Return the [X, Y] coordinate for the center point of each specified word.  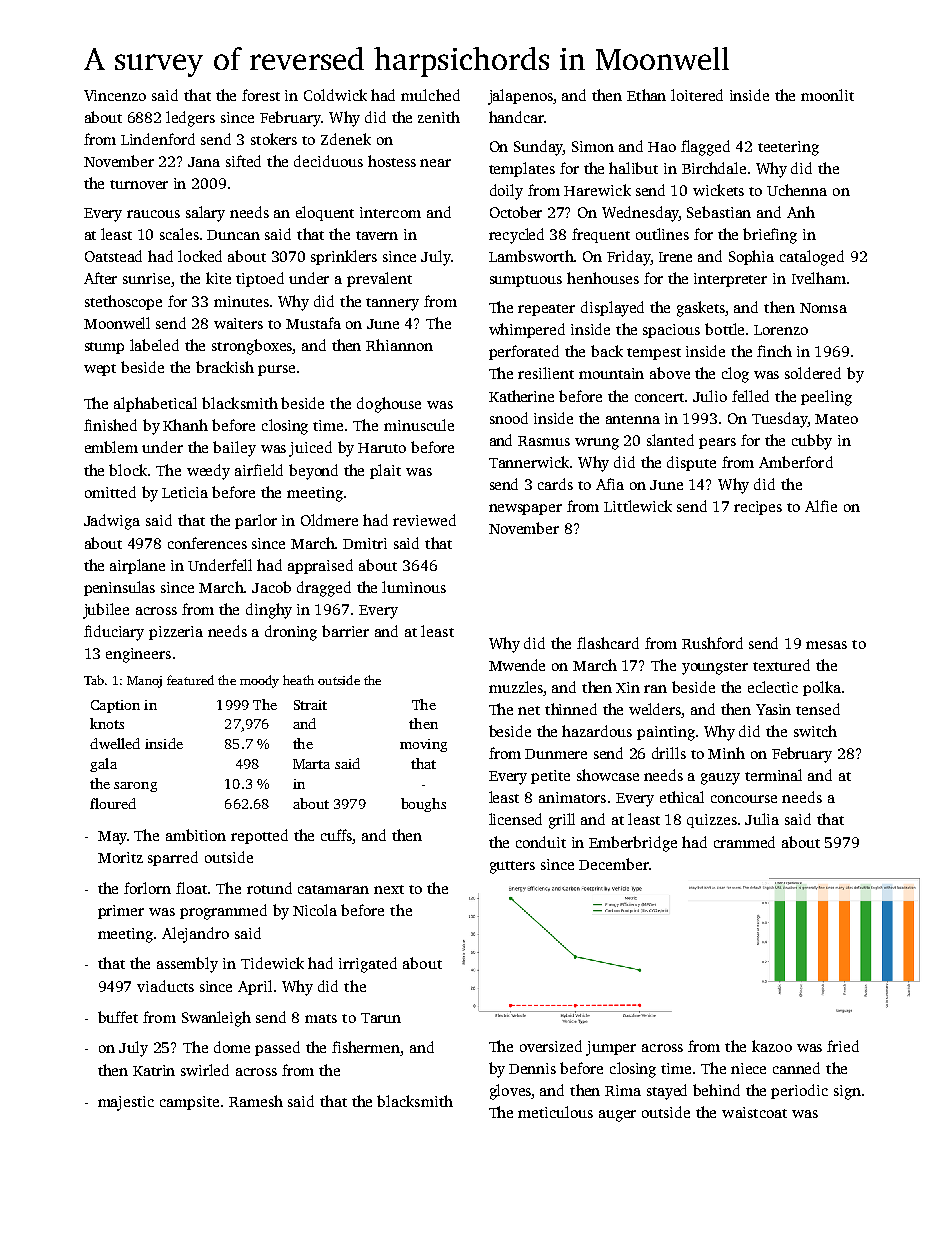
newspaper [525, 509]
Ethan [646, 95]
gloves [510, 1092]
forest [261, 95]
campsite [189, 1103]
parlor [256, 521]
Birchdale [714, 168]
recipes [758, 508]
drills [669, 753]
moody [259, 681]
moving [423, 745]
